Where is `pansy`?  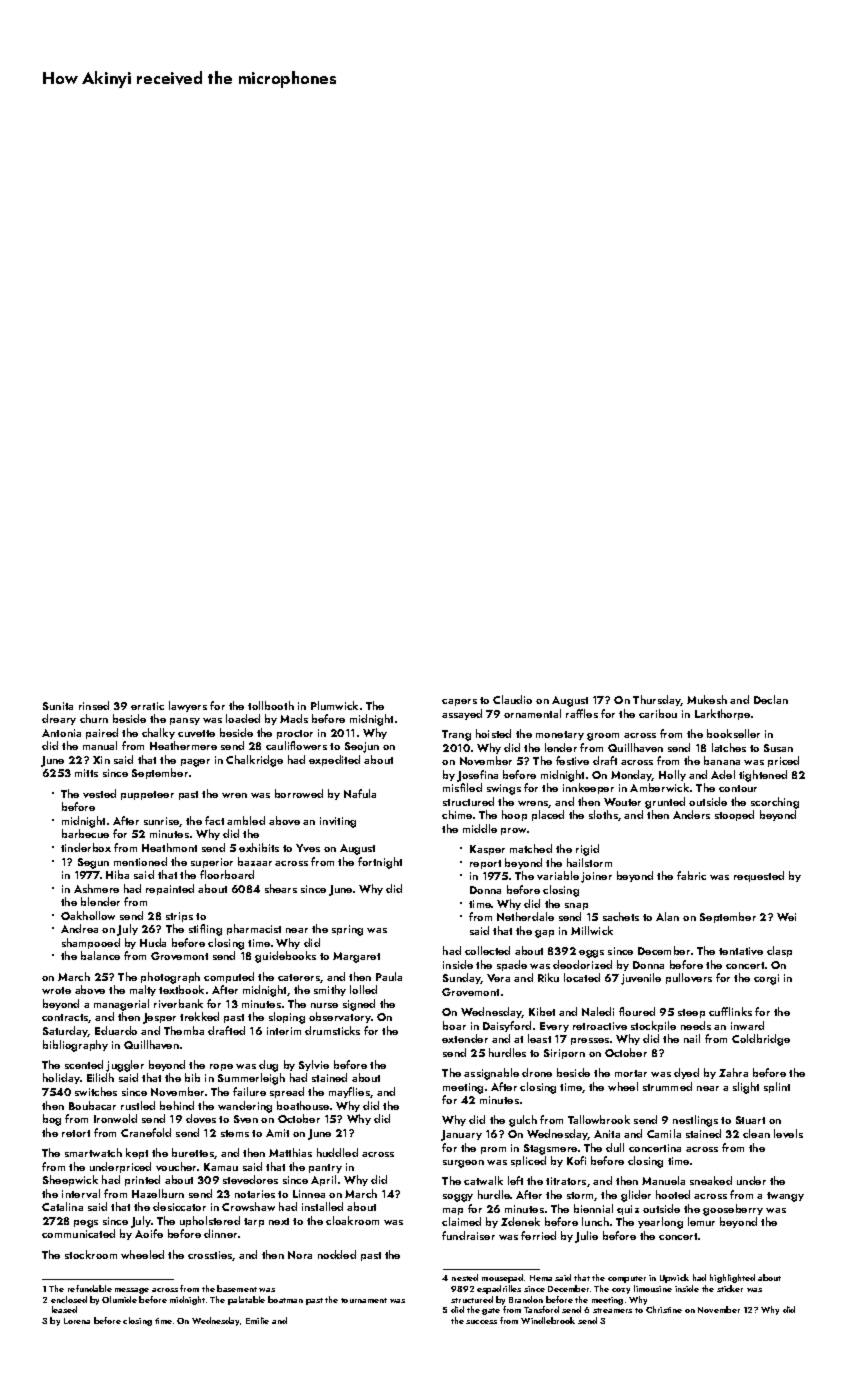
pansy is located at coordinates (185, 721).
